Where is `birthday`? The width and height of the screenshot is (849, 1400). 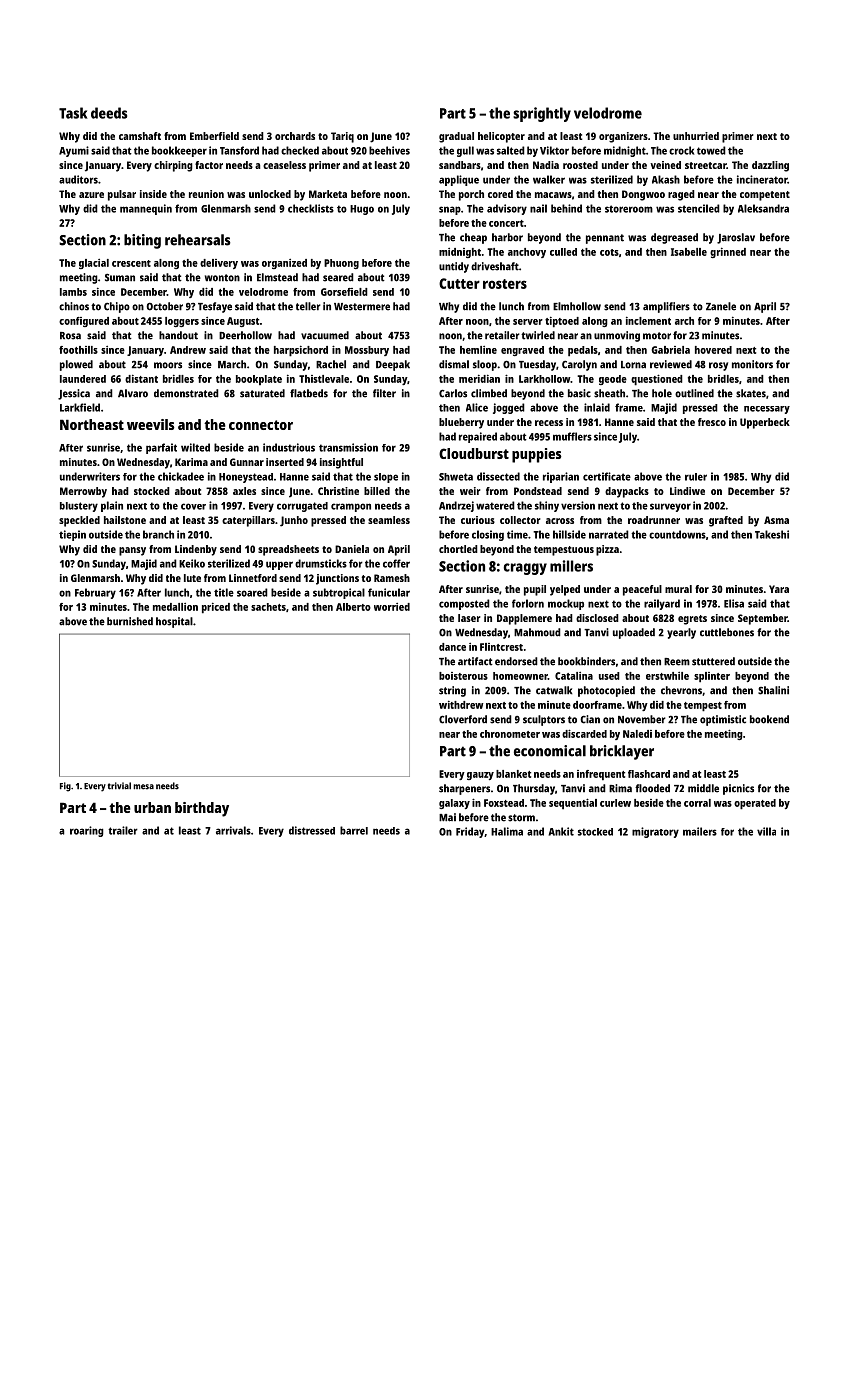 birthday is located at coordinates (202, 809).
